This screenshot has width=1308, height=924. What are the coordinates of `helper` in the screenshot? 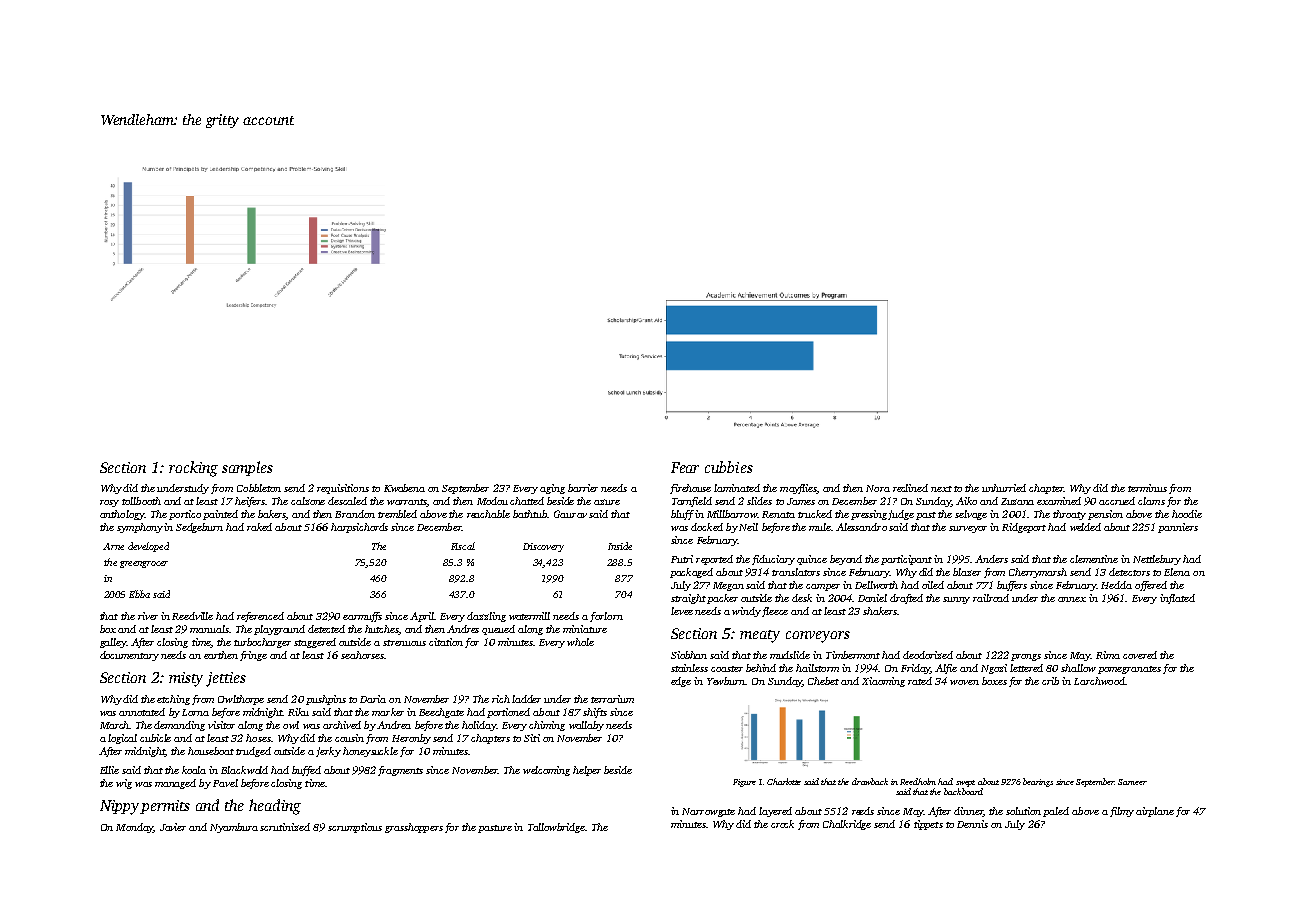 It's located at (587, 771).
